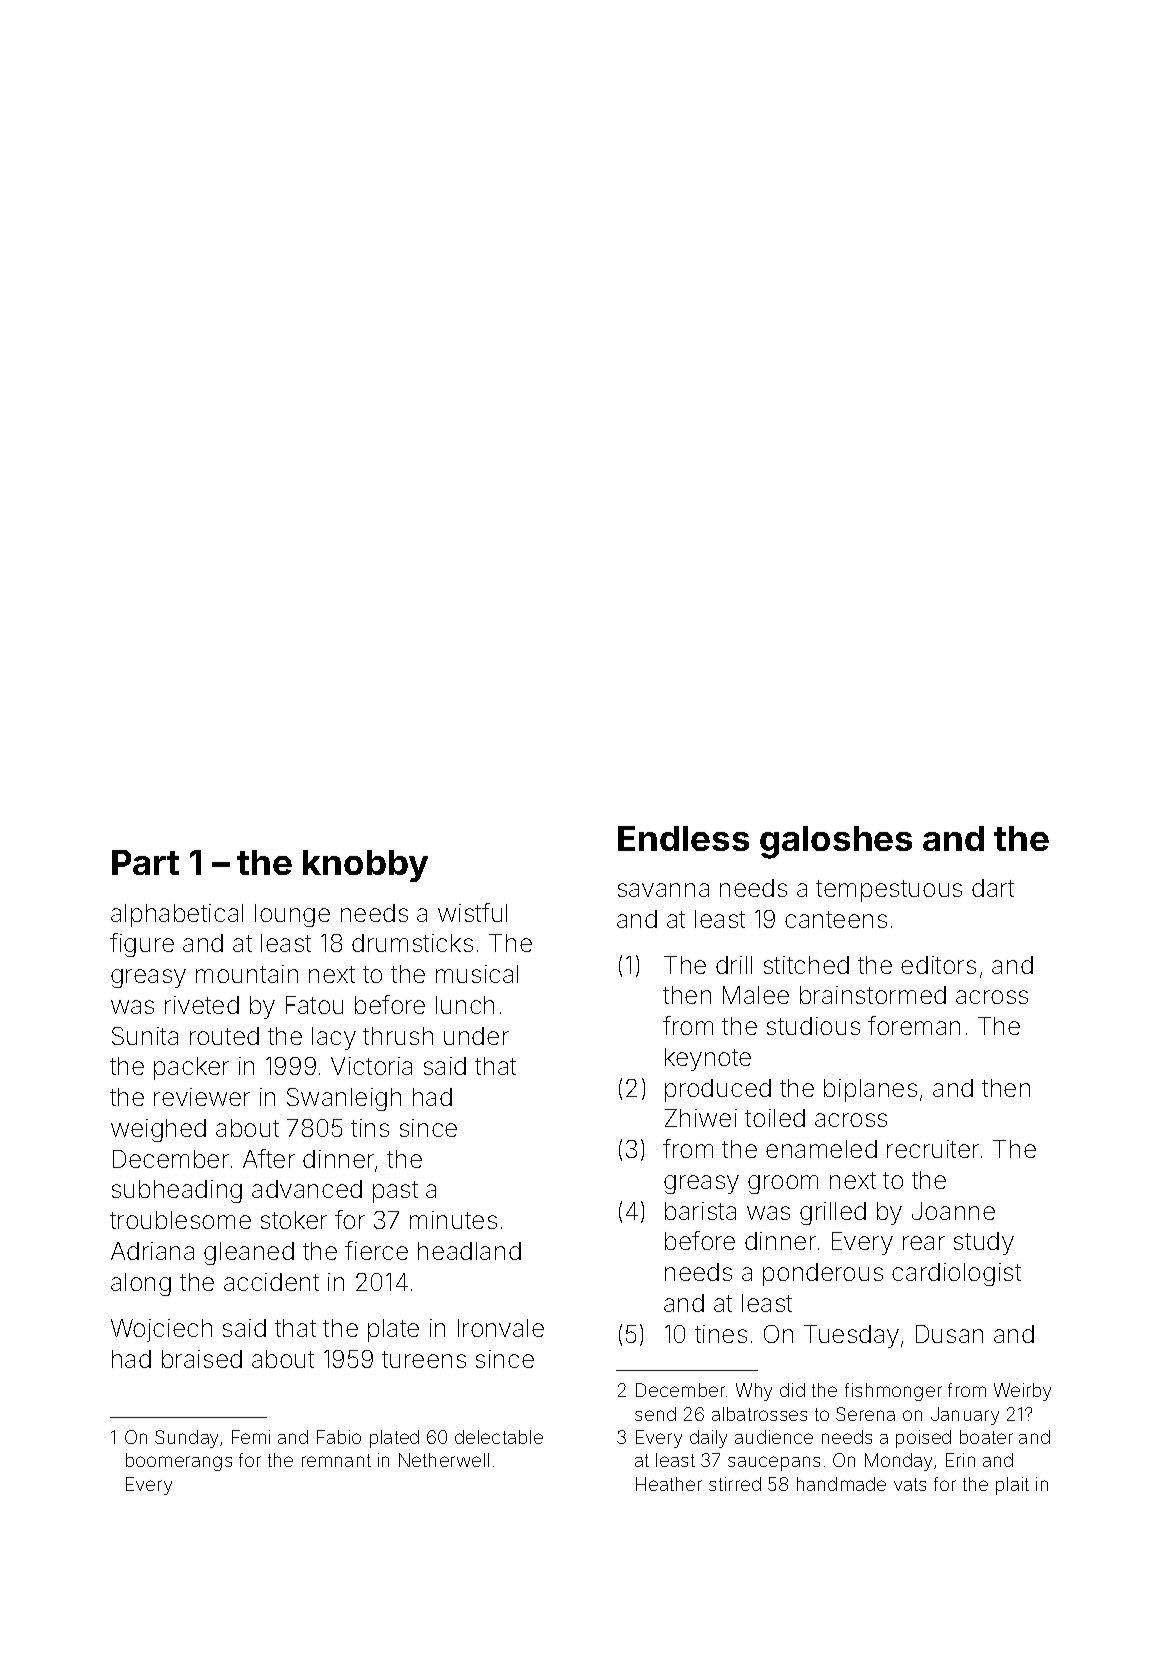 The width and height of the screenshot is (1165, 1654). What do you see at coordinates (501, 1328) in the screenshot?
I see `Ironvale` at bounding box center [501, 1328].
